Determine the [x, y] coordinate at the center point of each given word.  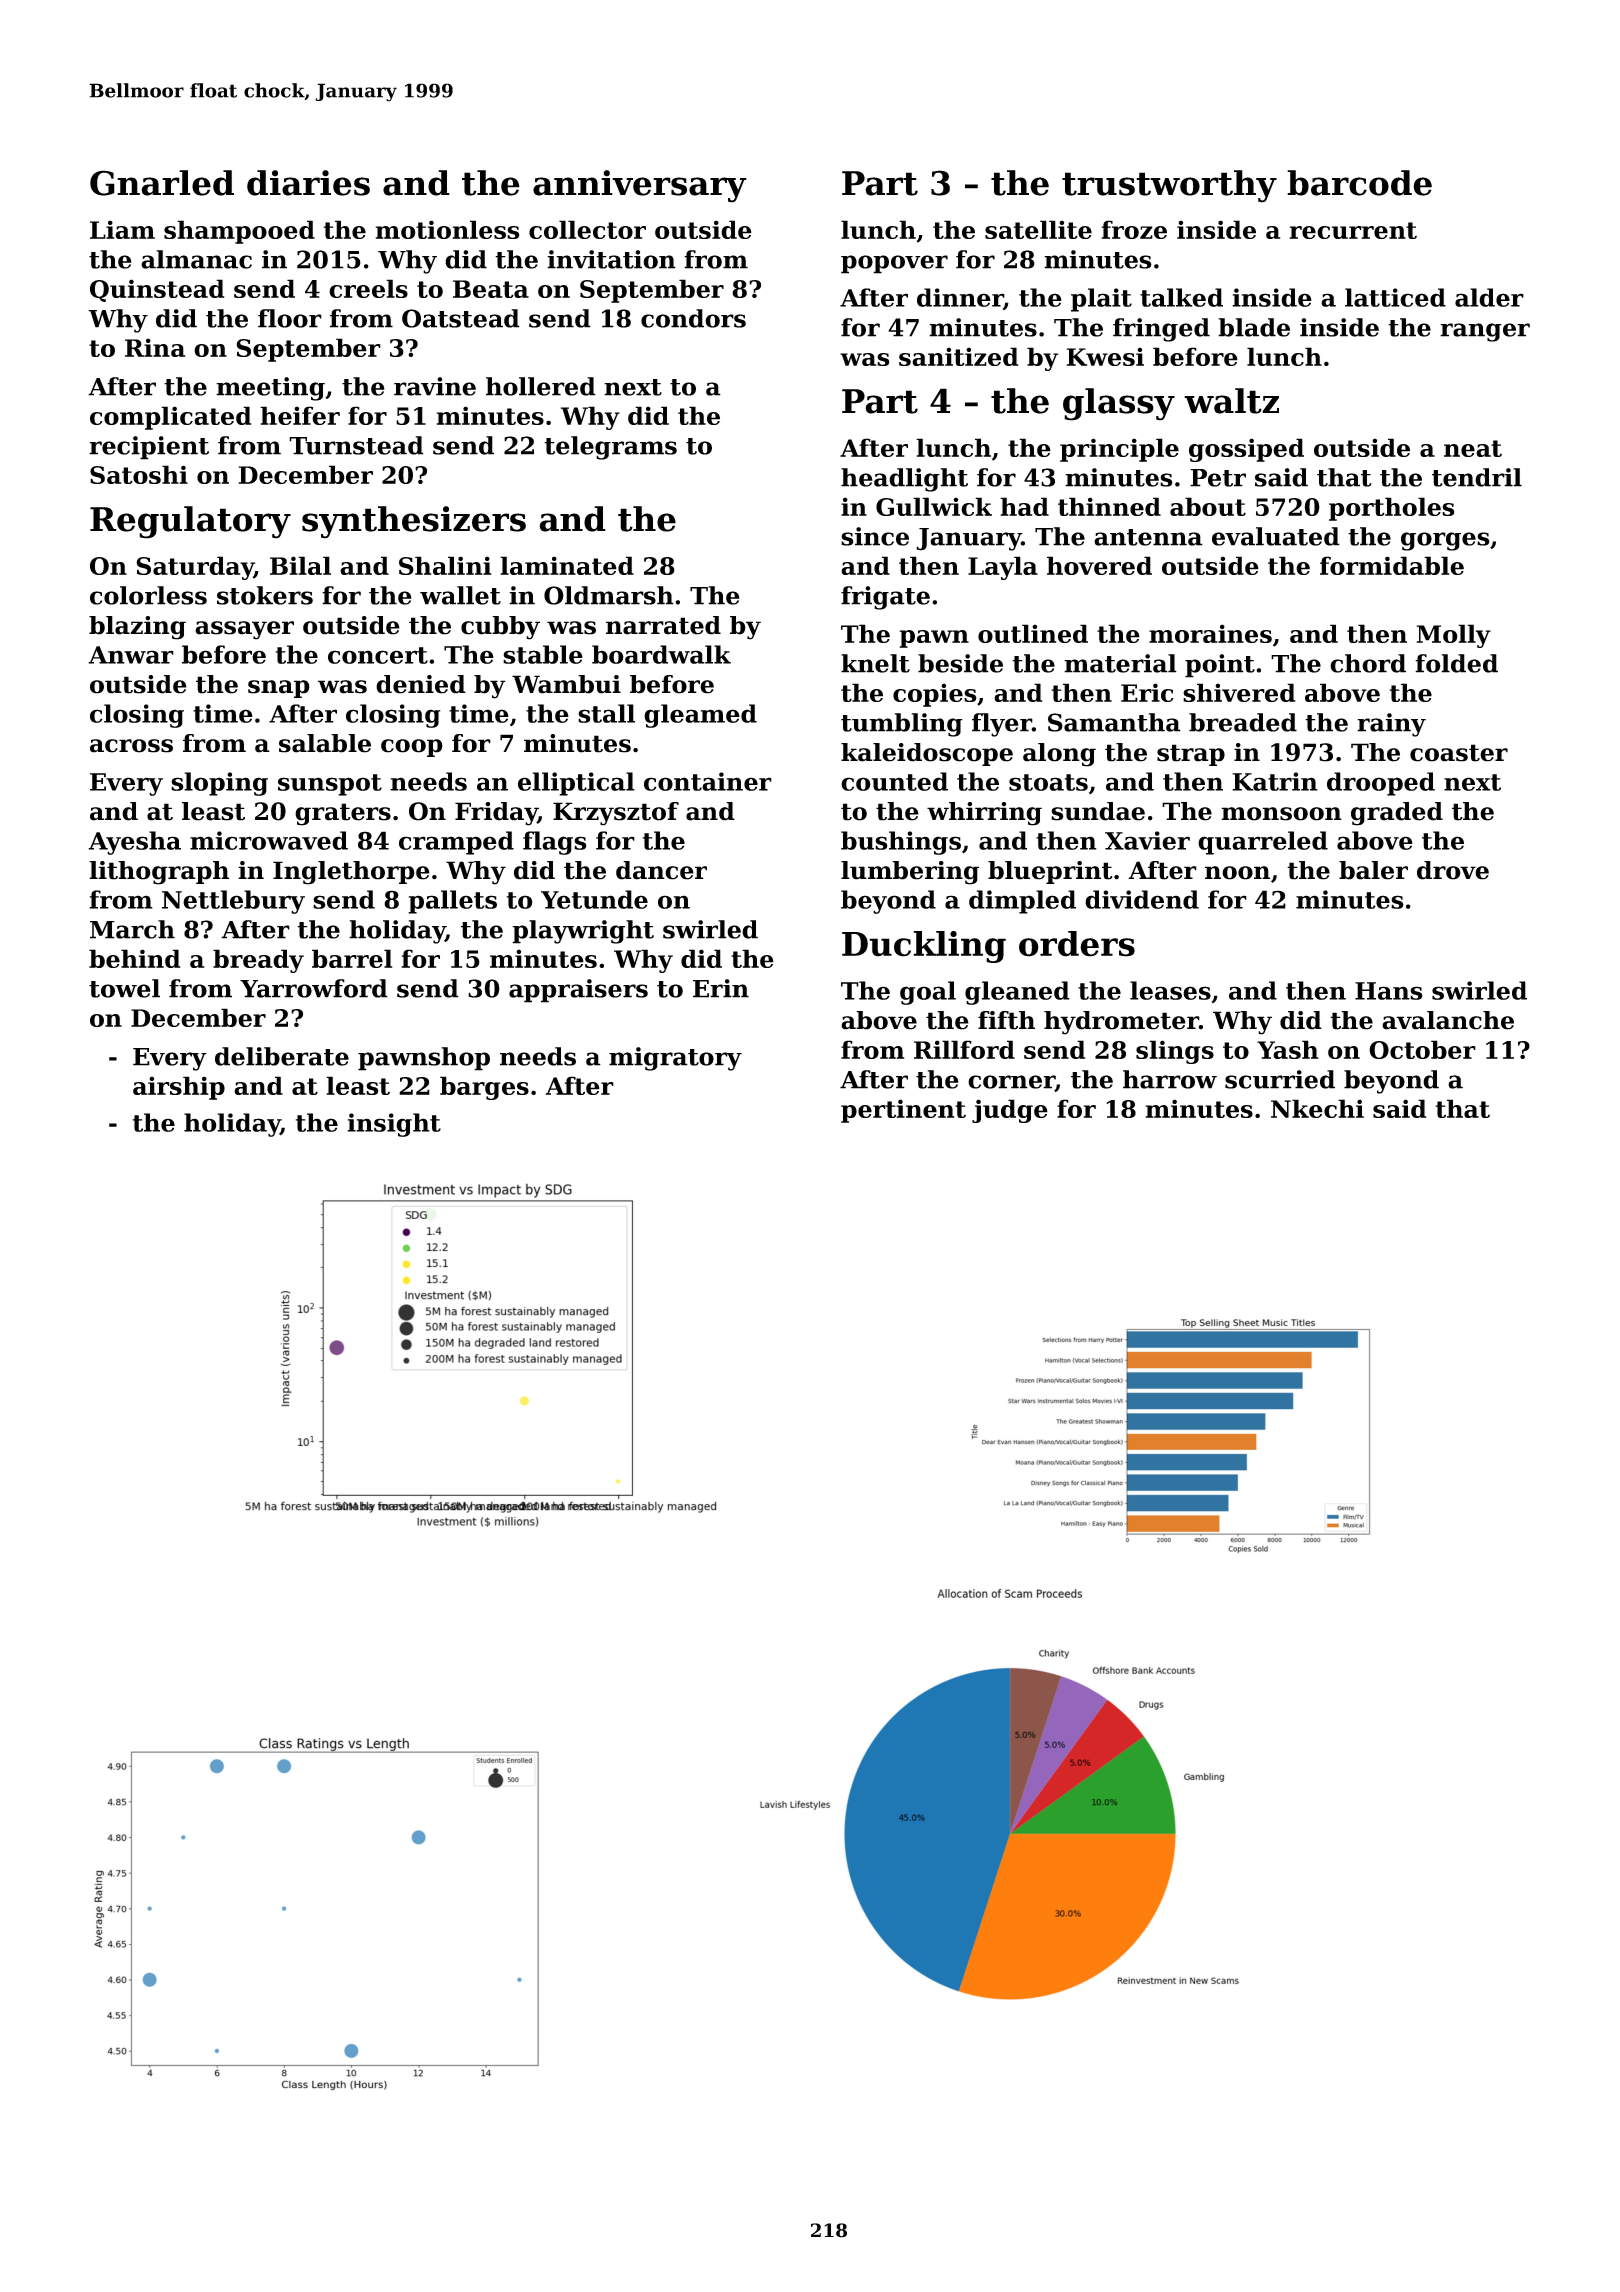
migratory [675, 1059]
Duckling [924, 947]
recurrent [1353, 230]
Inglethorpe [351, 873]
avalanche [1448, 1020]
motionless [447, 229]
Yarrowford [314, 988]
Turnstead [356, 445]
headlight [904, 480]
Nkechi [1317, 1108]
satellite [1038, 229]
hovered [1099, 565]
